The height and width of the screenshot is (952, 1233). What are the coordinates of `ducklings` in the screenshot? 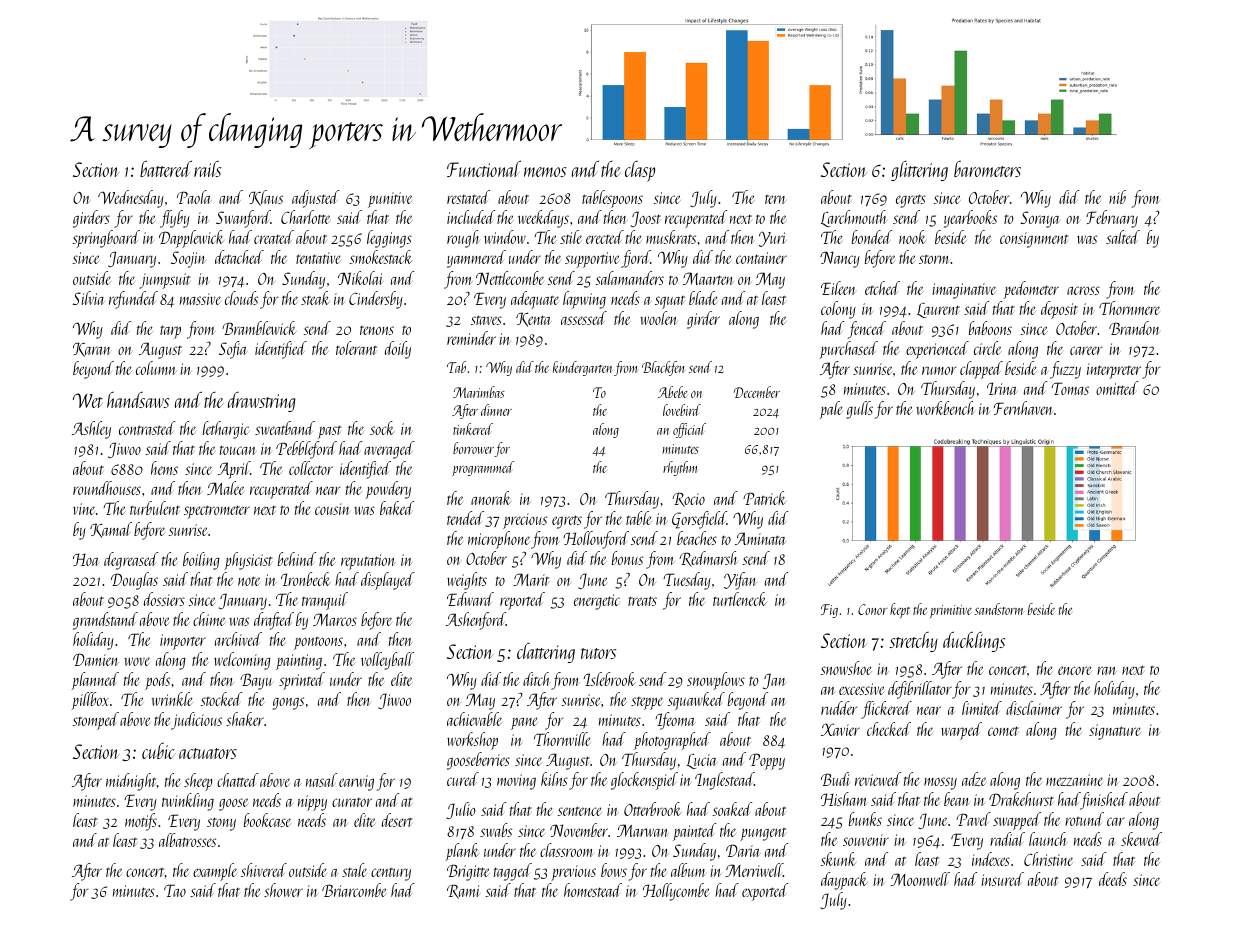 It's located at (974, 642).
